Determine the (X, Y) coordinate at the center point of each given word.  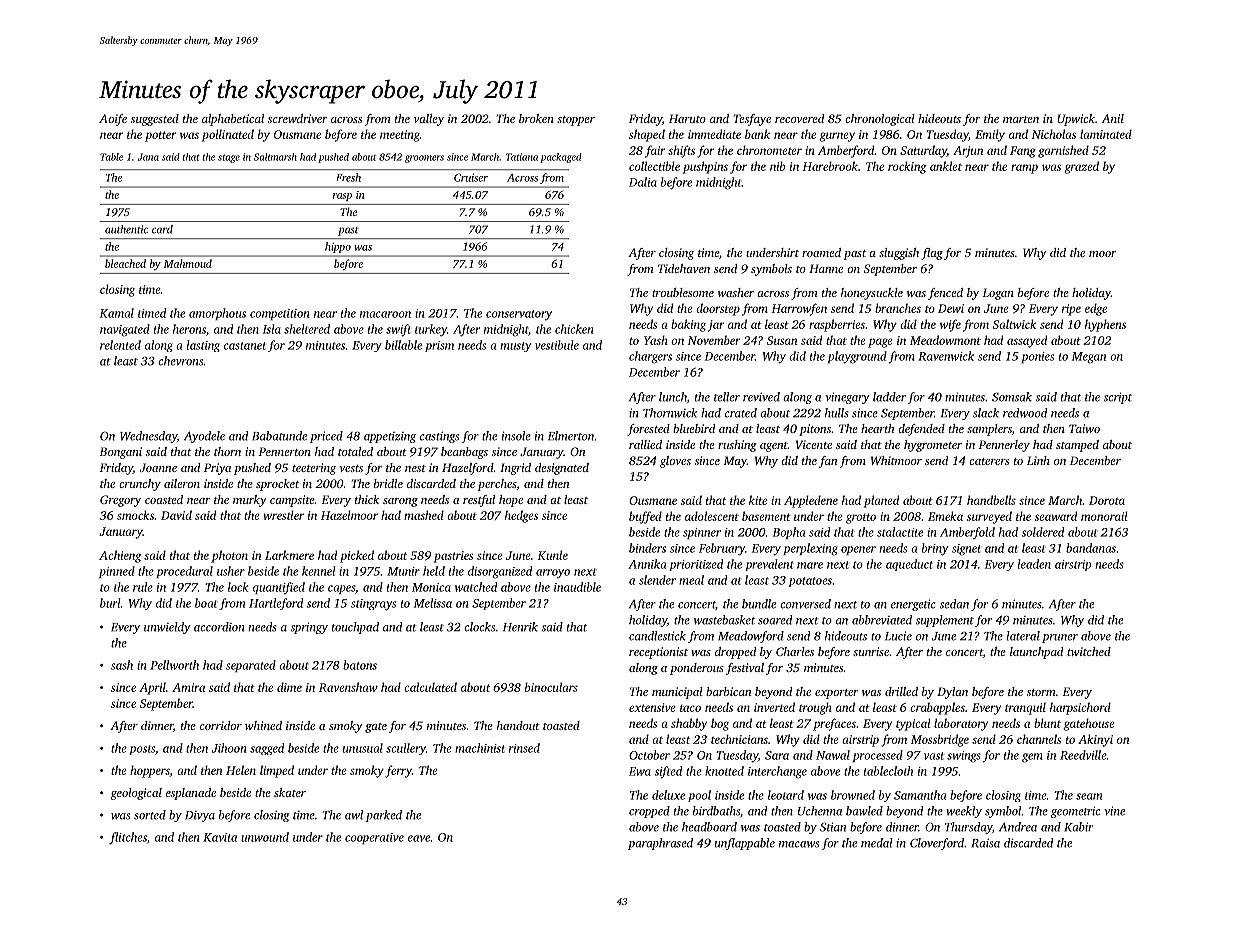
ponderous (697, 669)
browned (853, 795)
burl (110, 603)
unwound (265, 837)
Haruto (687, 118)
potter (160, 136)
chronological (880, 120)
